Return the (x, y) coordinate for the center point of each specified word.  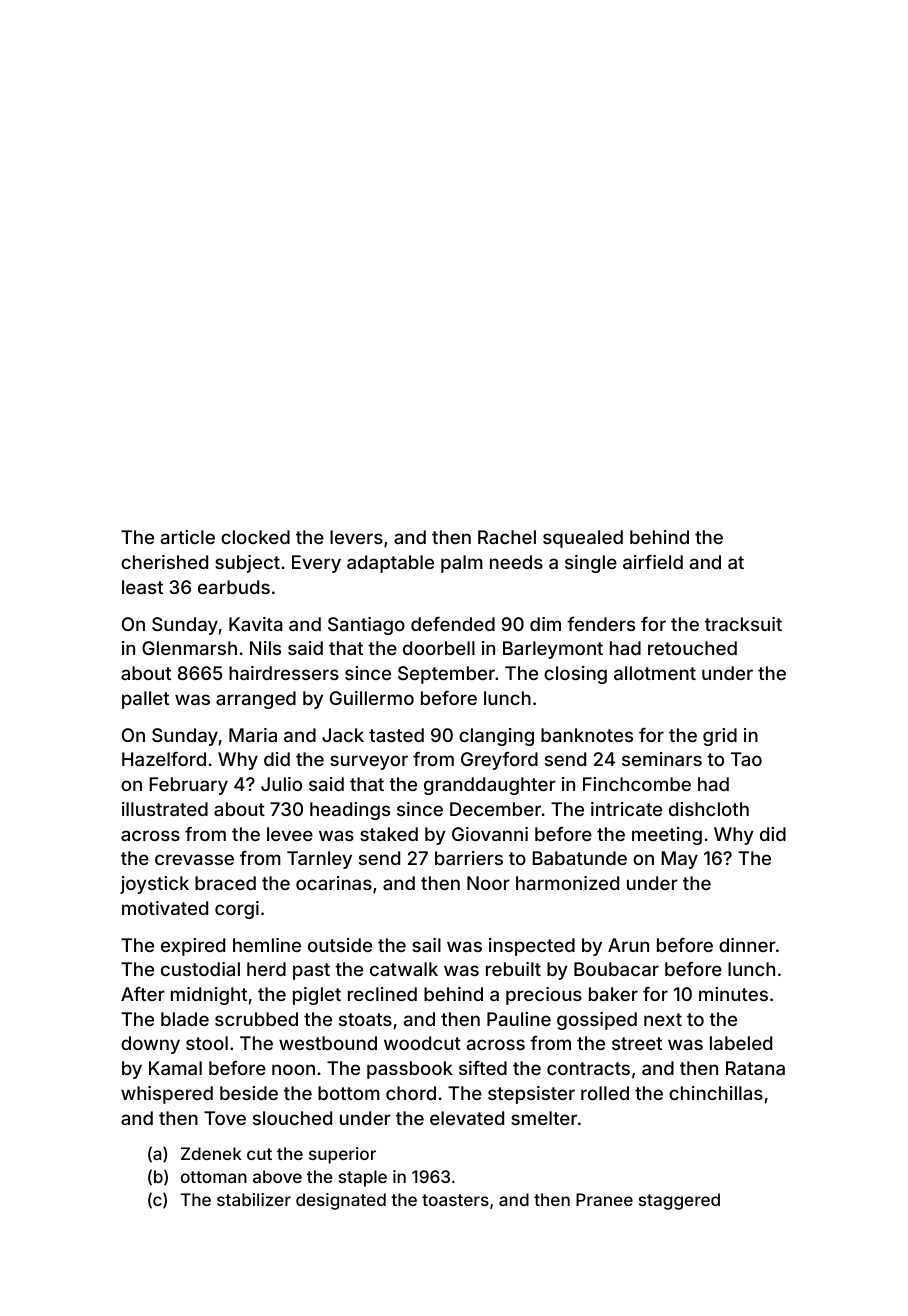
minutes (733, 994)
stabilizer (254, 1199)
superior (342, 1155)
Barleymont (553, 650)
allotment (655, 673)
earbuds (234, 587)
